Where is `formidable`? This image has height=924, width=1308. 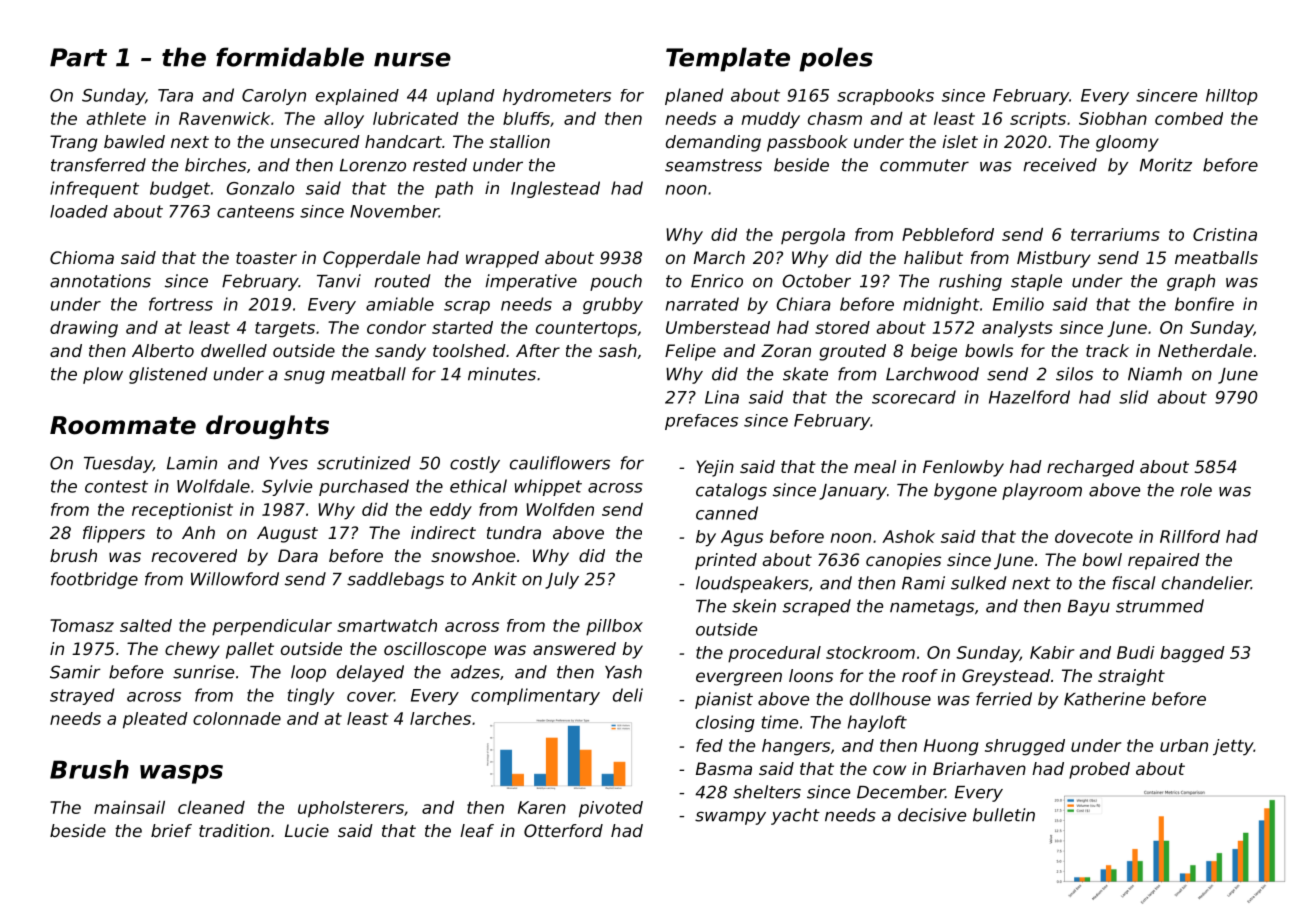
formidable is located at coordinates (290, 57).
